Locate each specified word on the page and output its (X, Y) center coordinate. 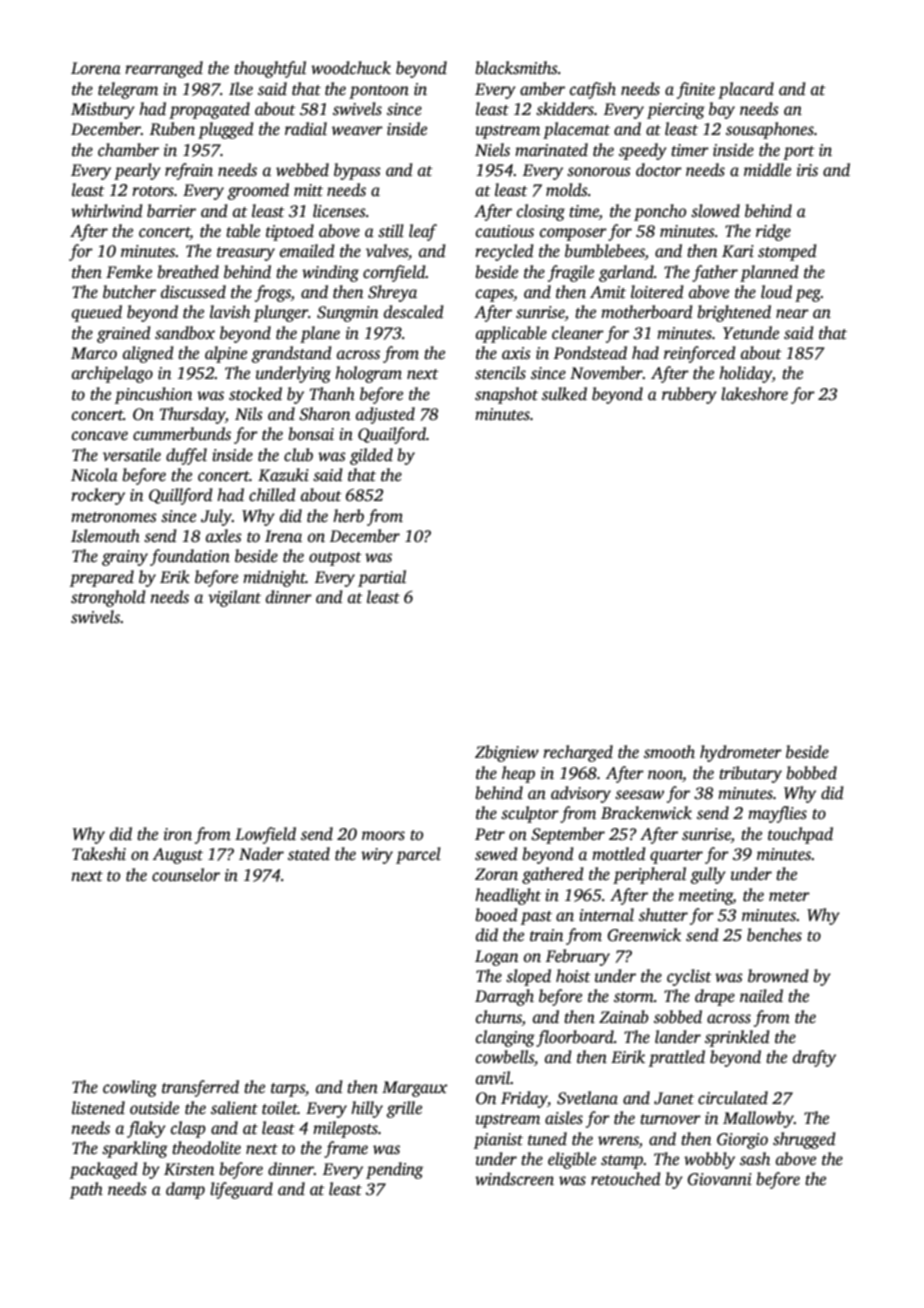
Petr (490, 834)
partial (382, 578)
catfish (593, 90)
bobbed (811, 773)
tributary (750, 774)
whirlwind (107, 210)
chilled (272, 495)
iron (178, 834)
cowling (130, 1088)
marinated (551, 150)
